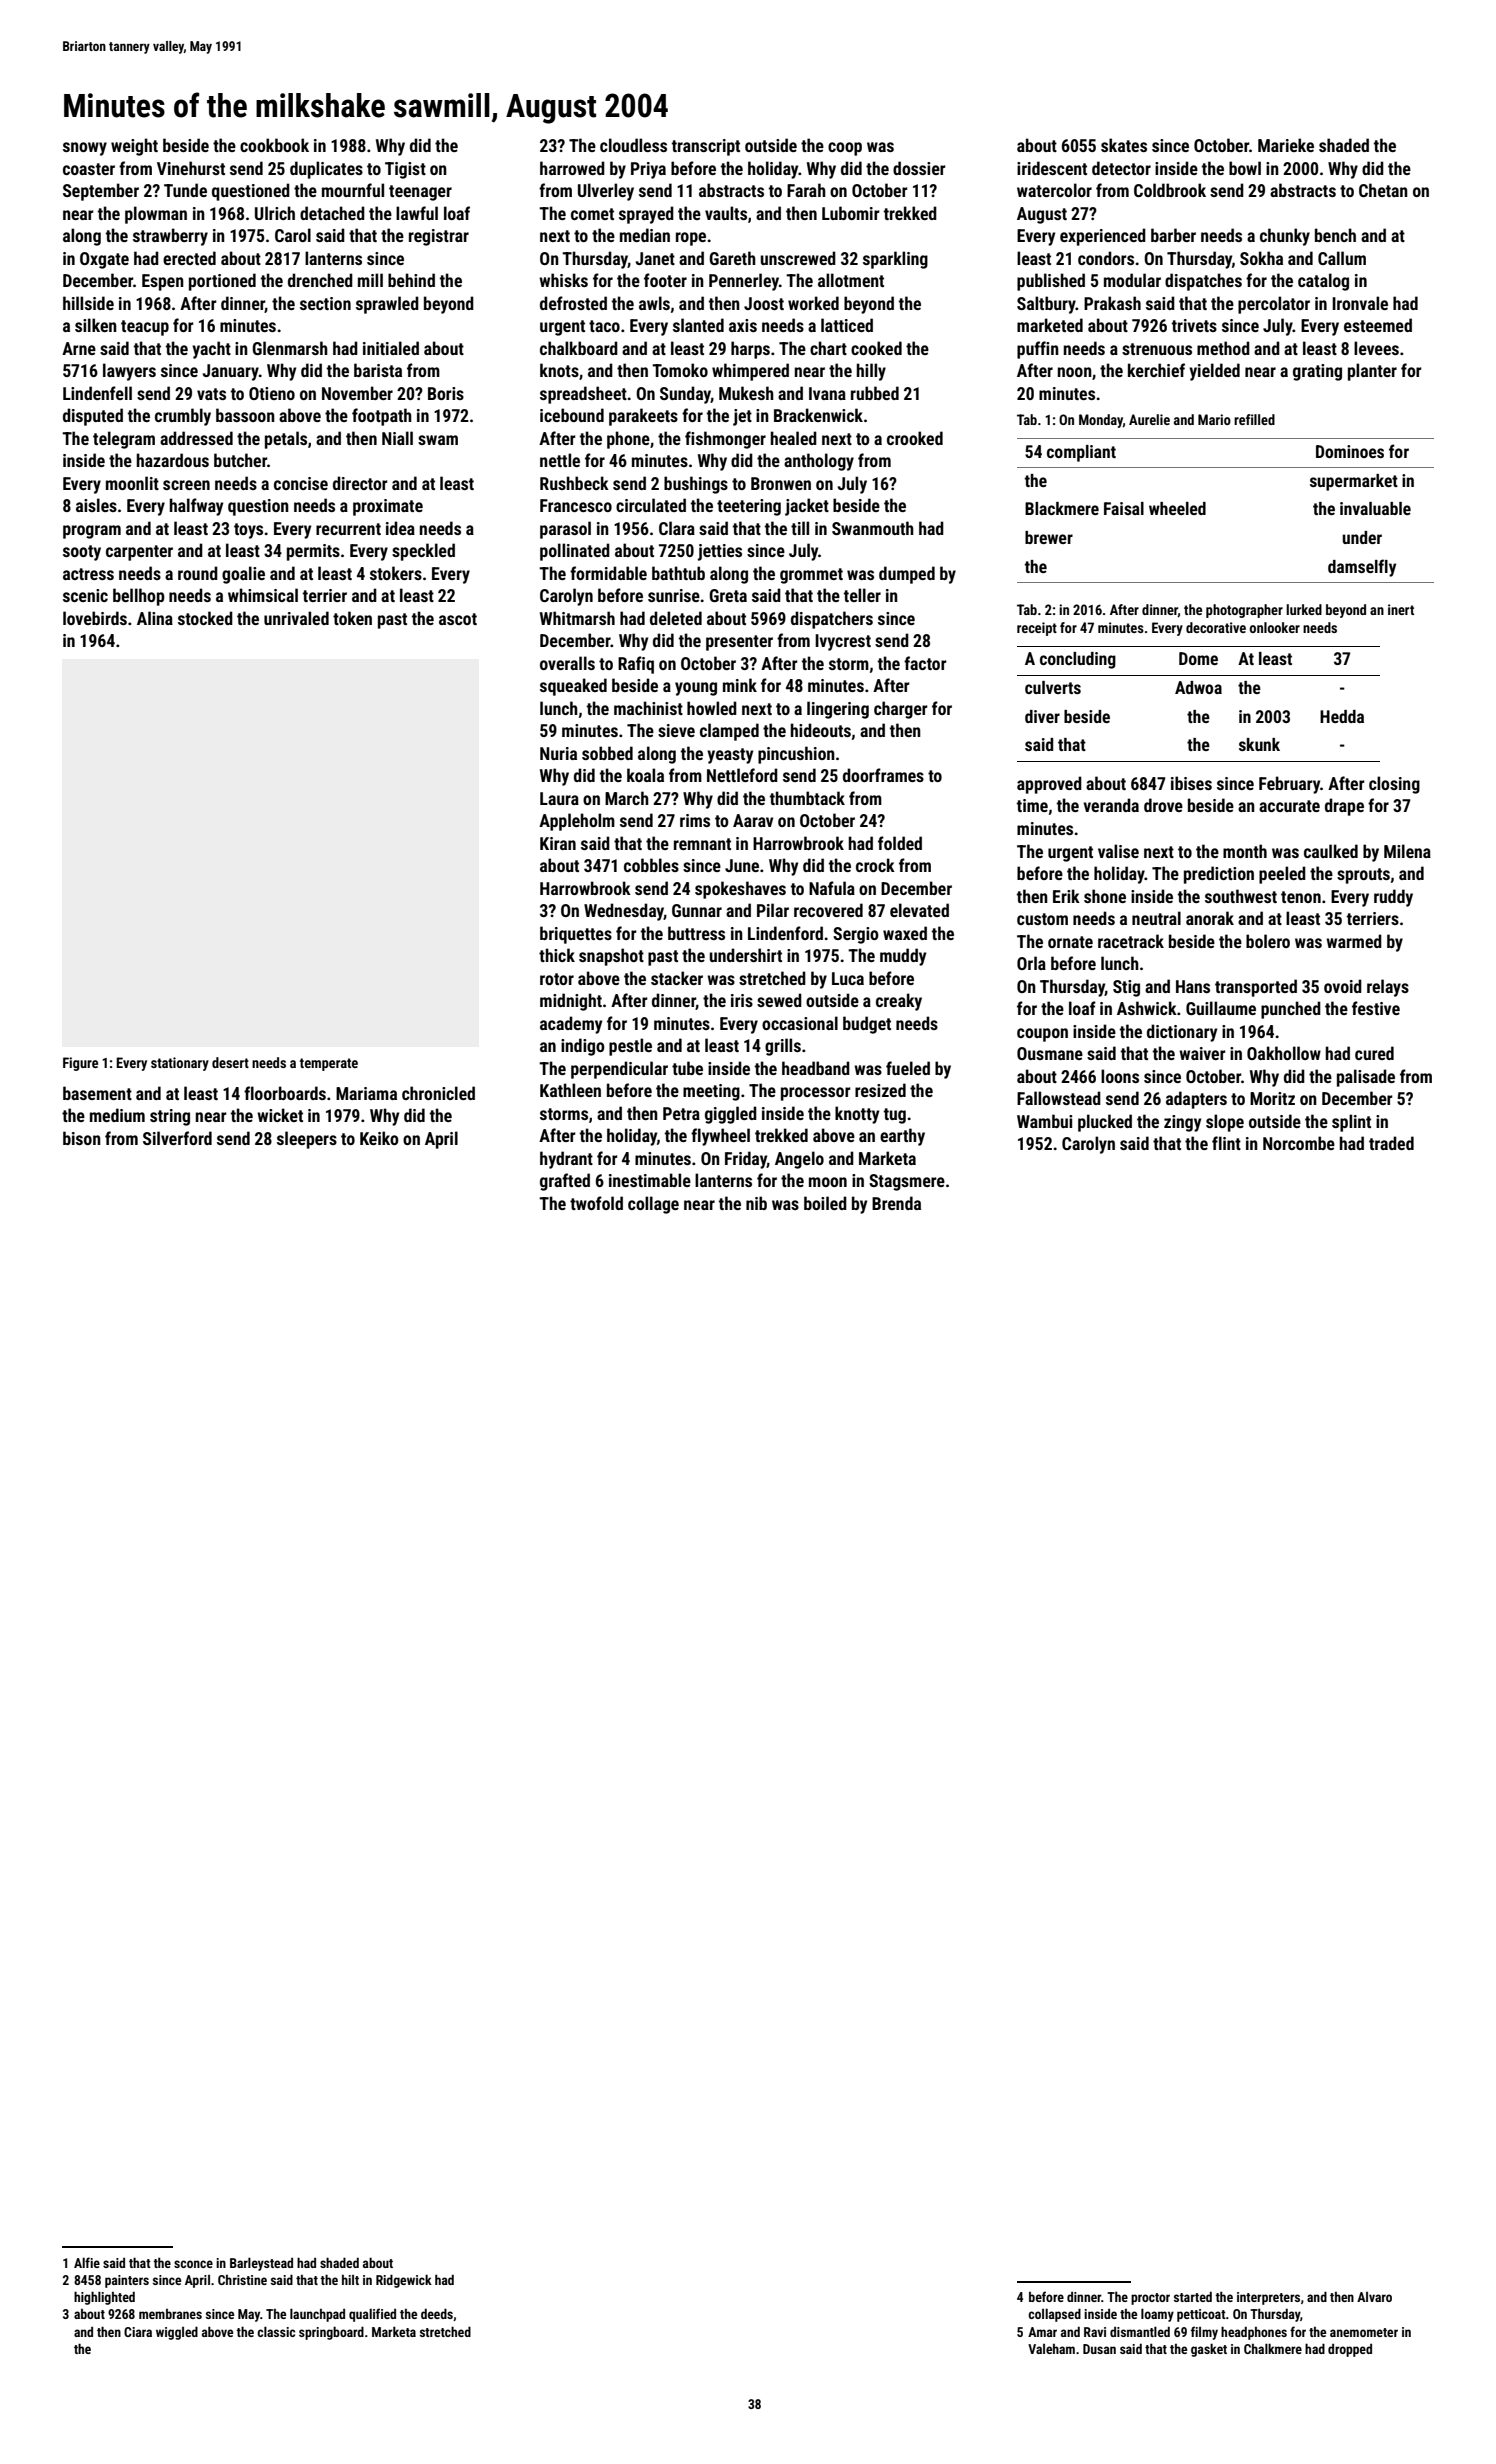 The image size is (1496, 2464). I want to click on Alfie, so click(87, 2262).
